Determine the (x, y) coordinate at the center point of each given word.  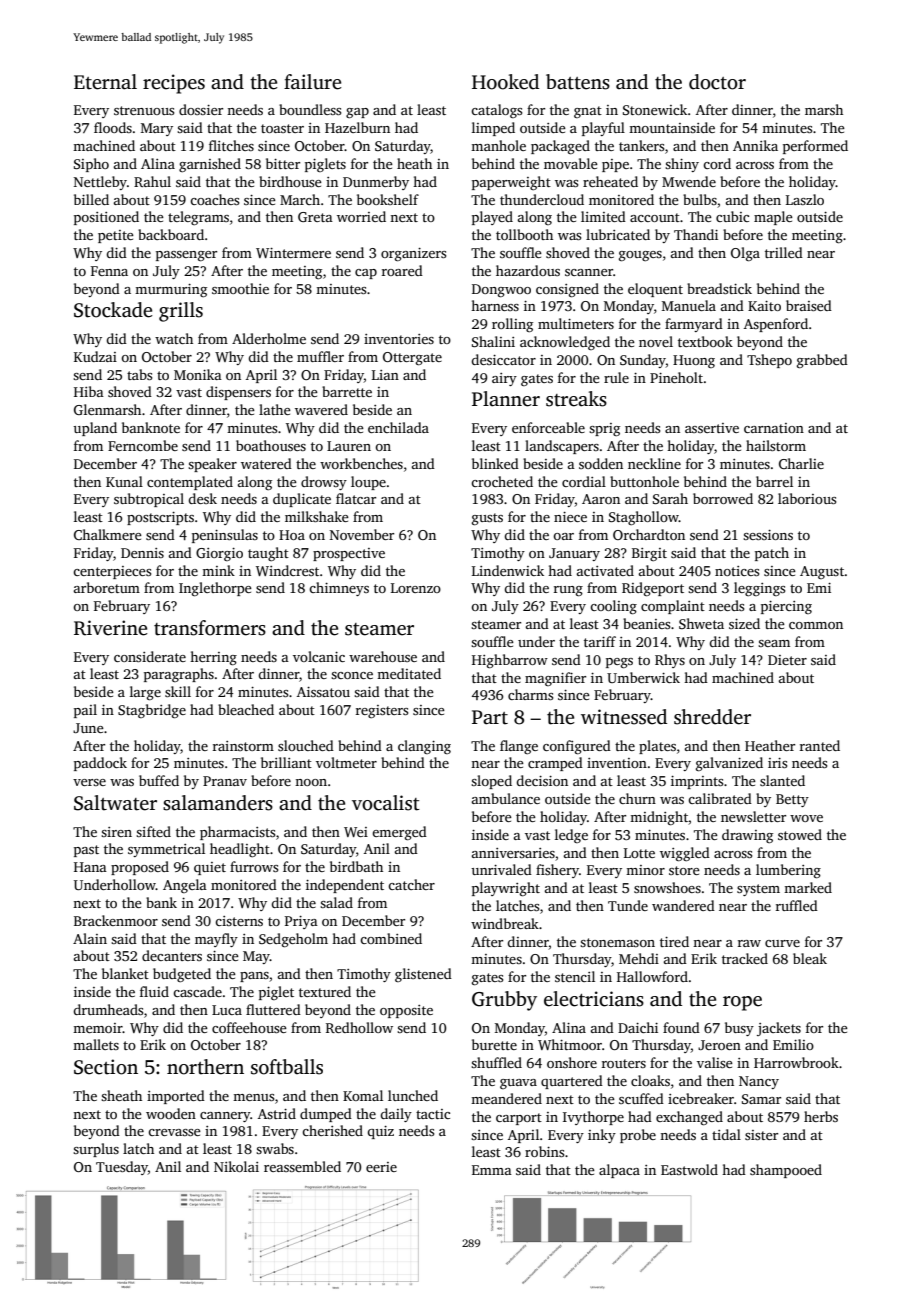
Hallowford (652, 976)
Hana (90, 867)
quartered (572, 1082)
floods (113, 127)
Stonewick (655, 109)
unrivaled (501, 869)
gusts (487, 519)
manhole (498, 145)
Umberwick (643, 677)
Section (106, 1067)
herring (213, 658)
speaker (212, 465)
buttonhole (644, 481)
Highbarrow (510, 661)
